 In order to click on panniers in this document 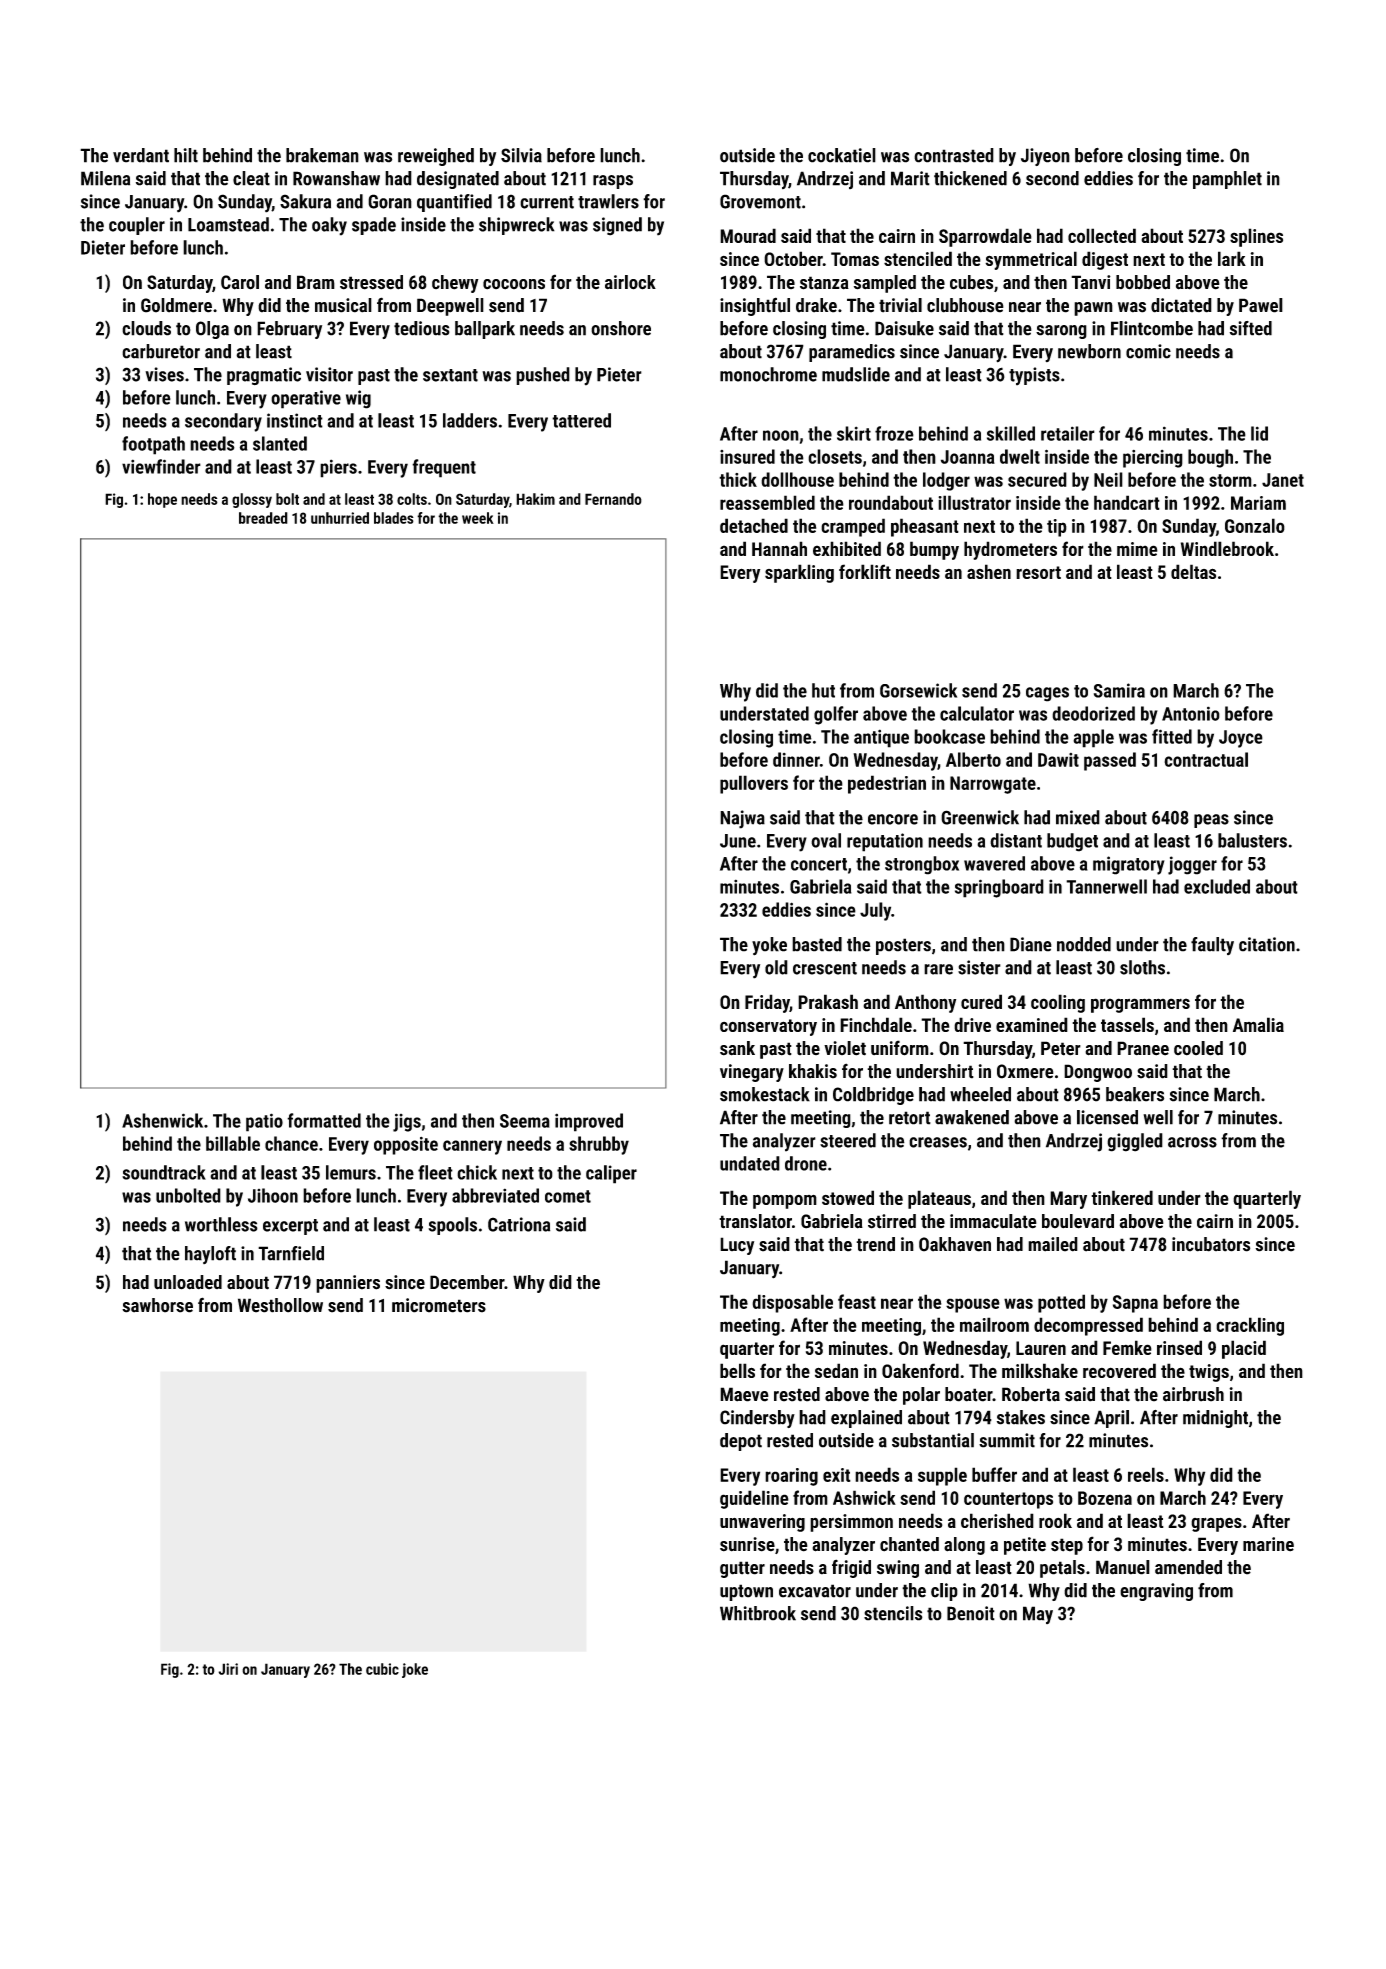, I will do `click(348, 1284)`.
